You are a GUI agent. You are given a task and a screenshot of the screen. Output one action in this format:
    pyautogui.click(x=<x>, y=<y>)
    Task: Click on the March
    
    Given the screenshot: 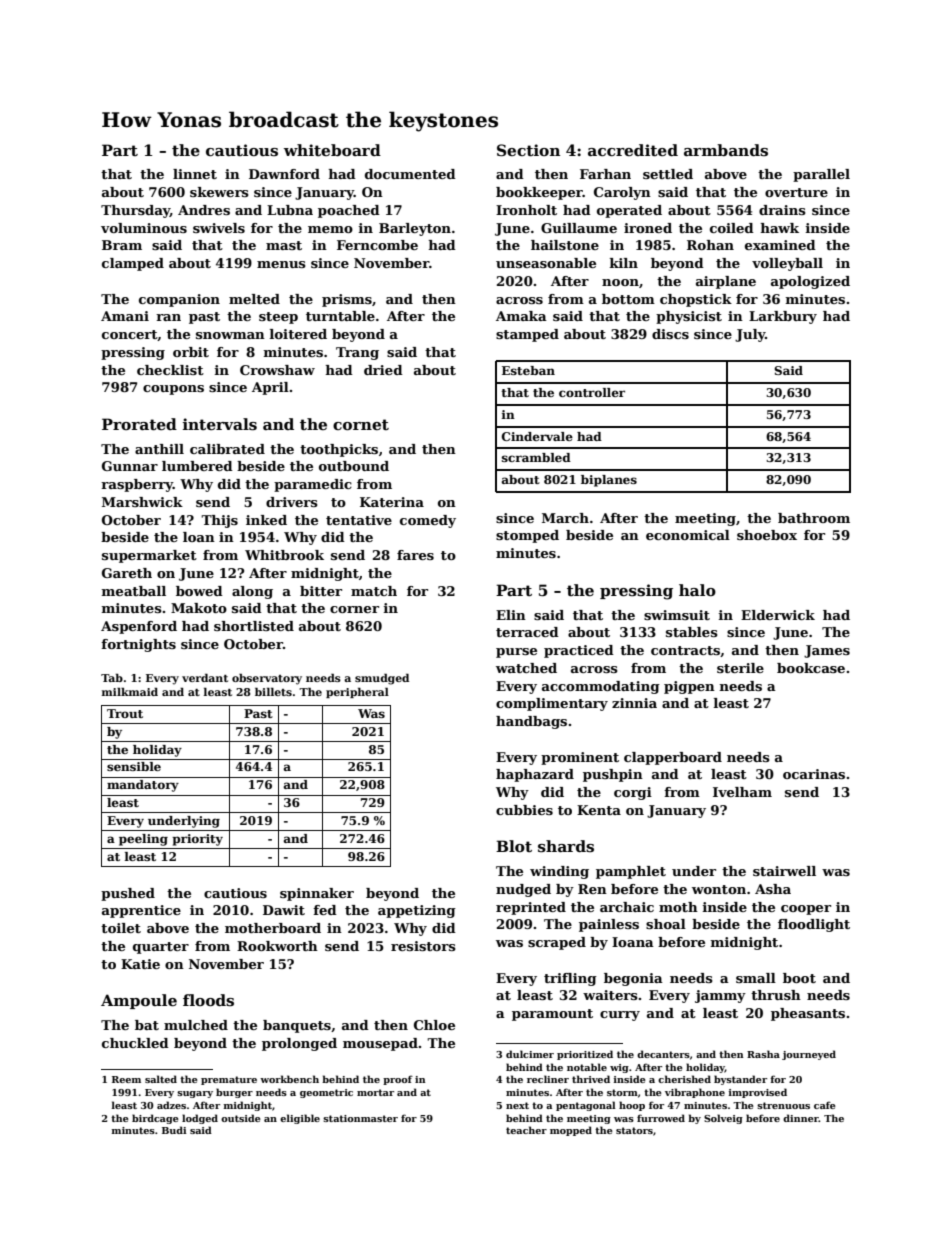 What is the action you would take?
    pyautogui.click(x=565, y=518)
